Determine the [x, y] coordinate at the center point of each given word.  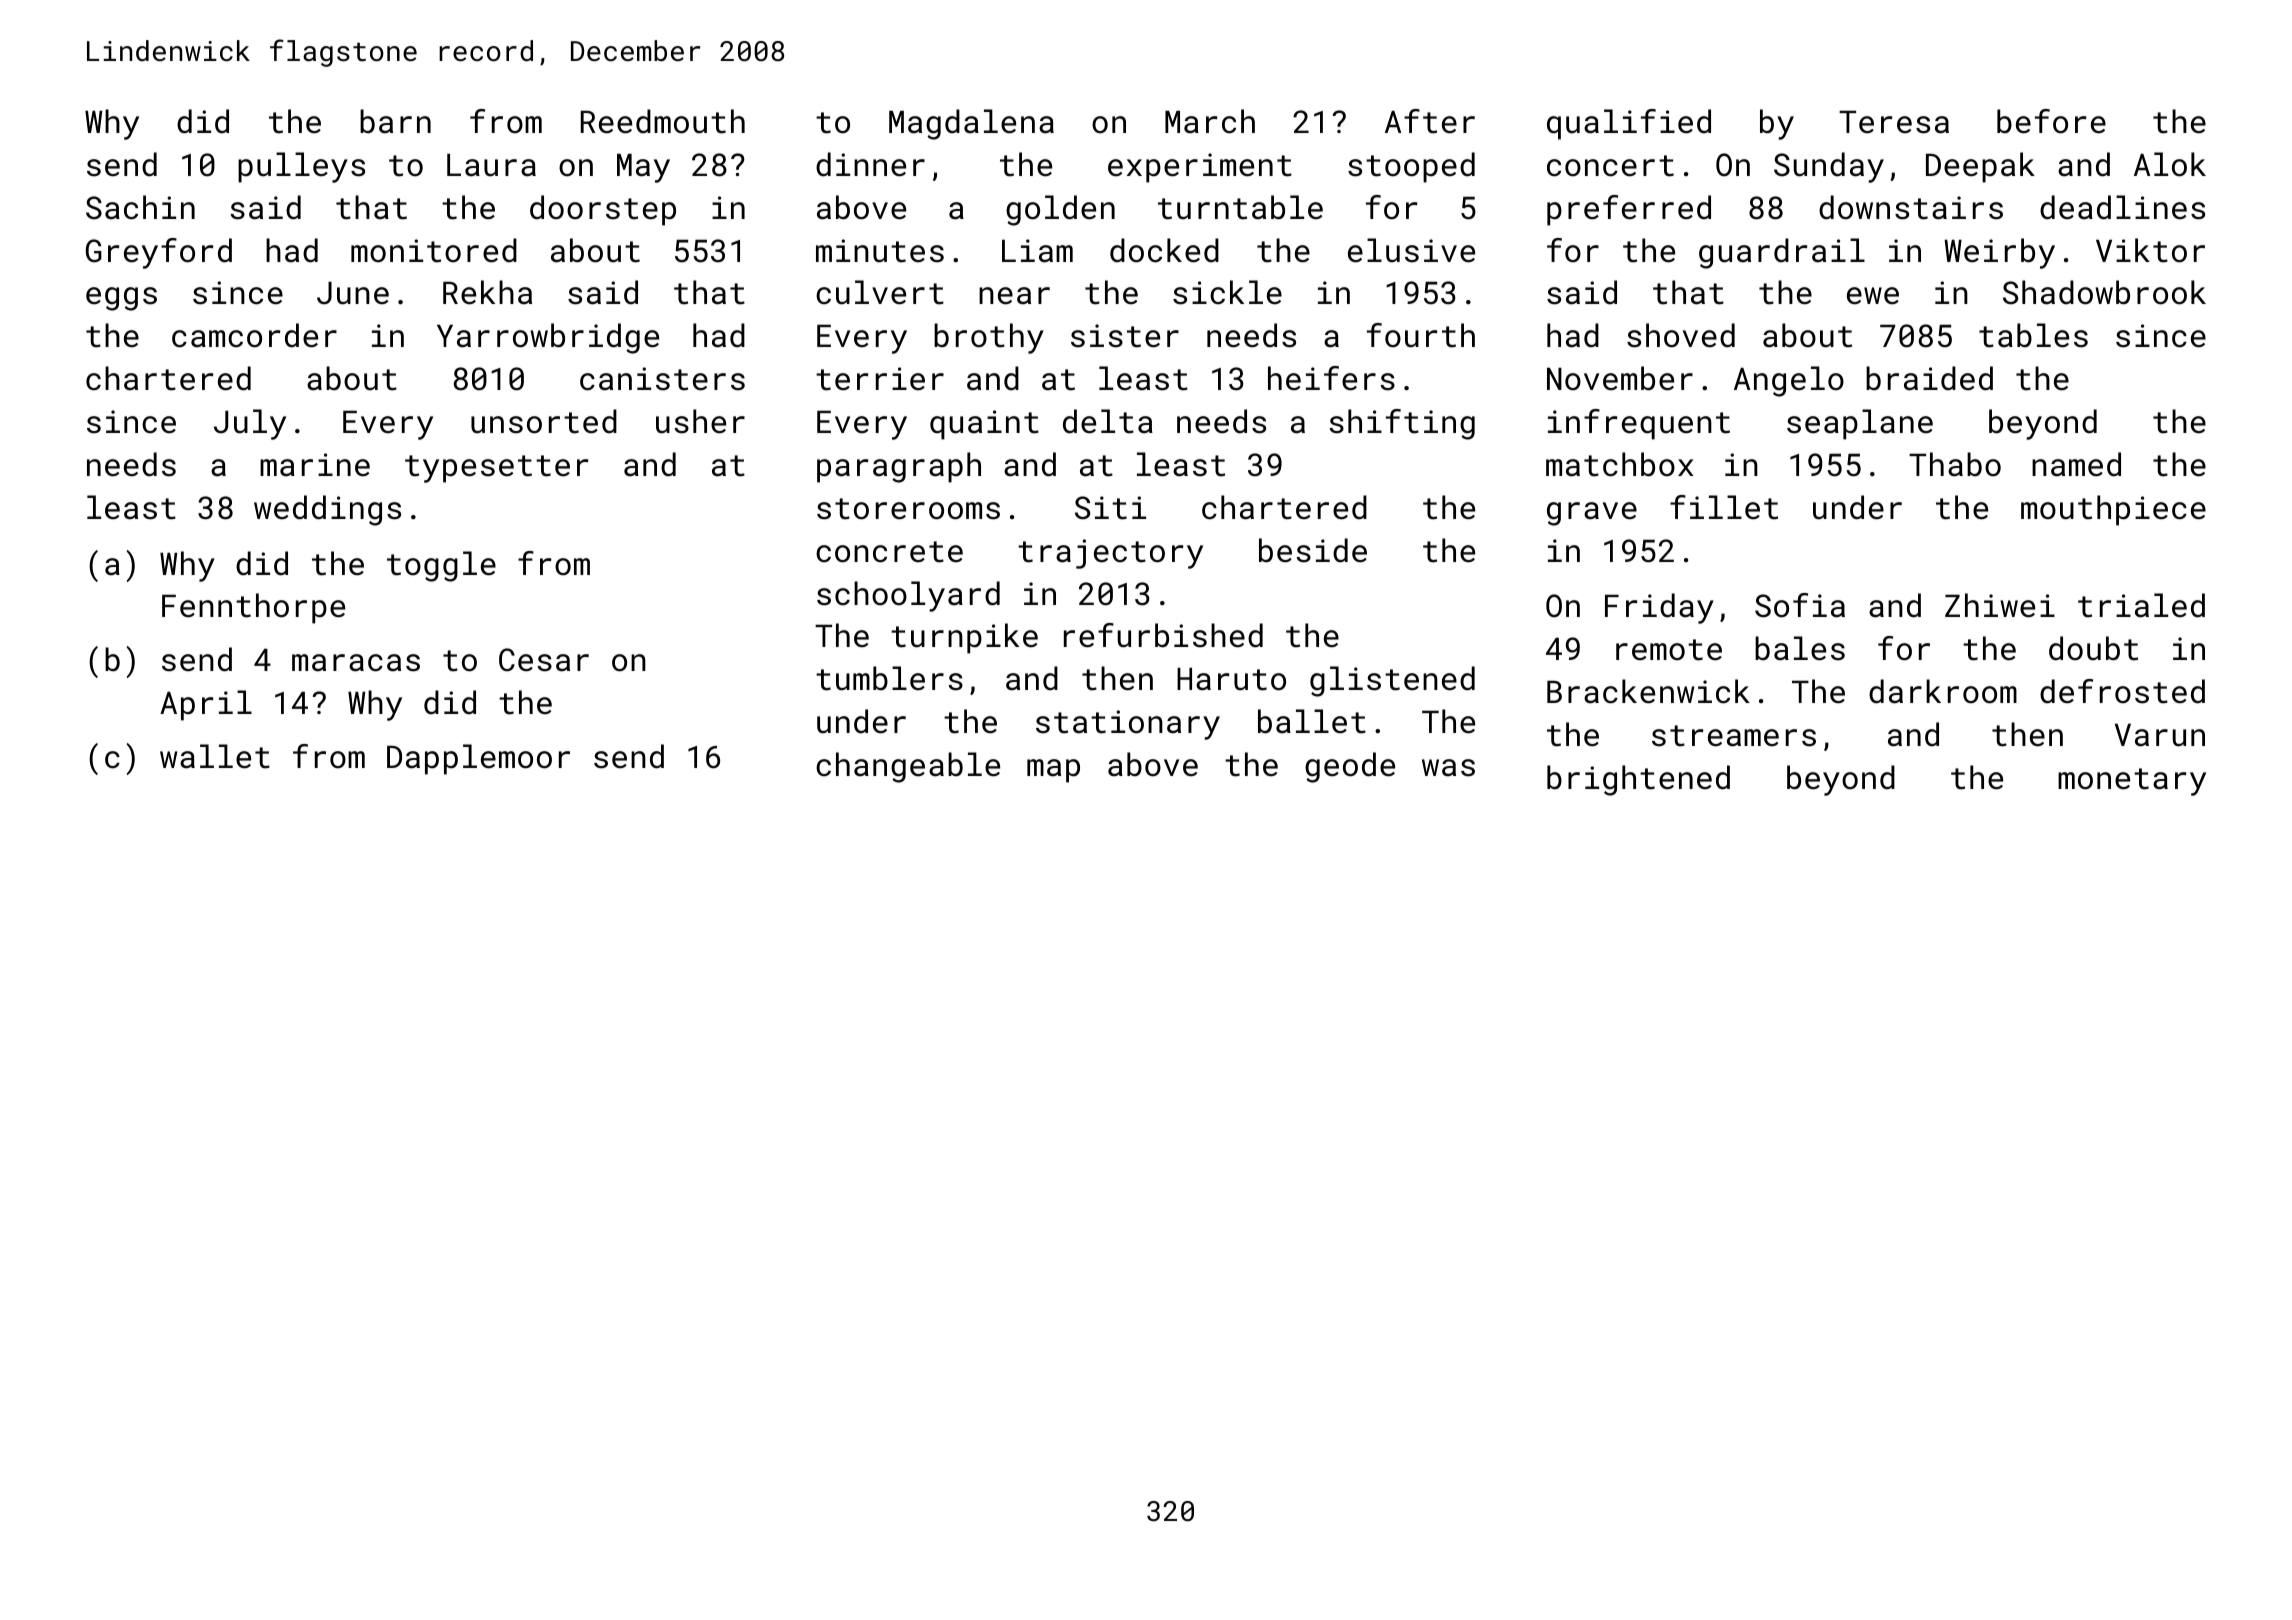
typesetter [497, 469]
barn [395, 121]
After [1430, 121]
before [2051, 121]
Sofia [1800, 605]
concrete [889, 552]
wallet [215, 756]
